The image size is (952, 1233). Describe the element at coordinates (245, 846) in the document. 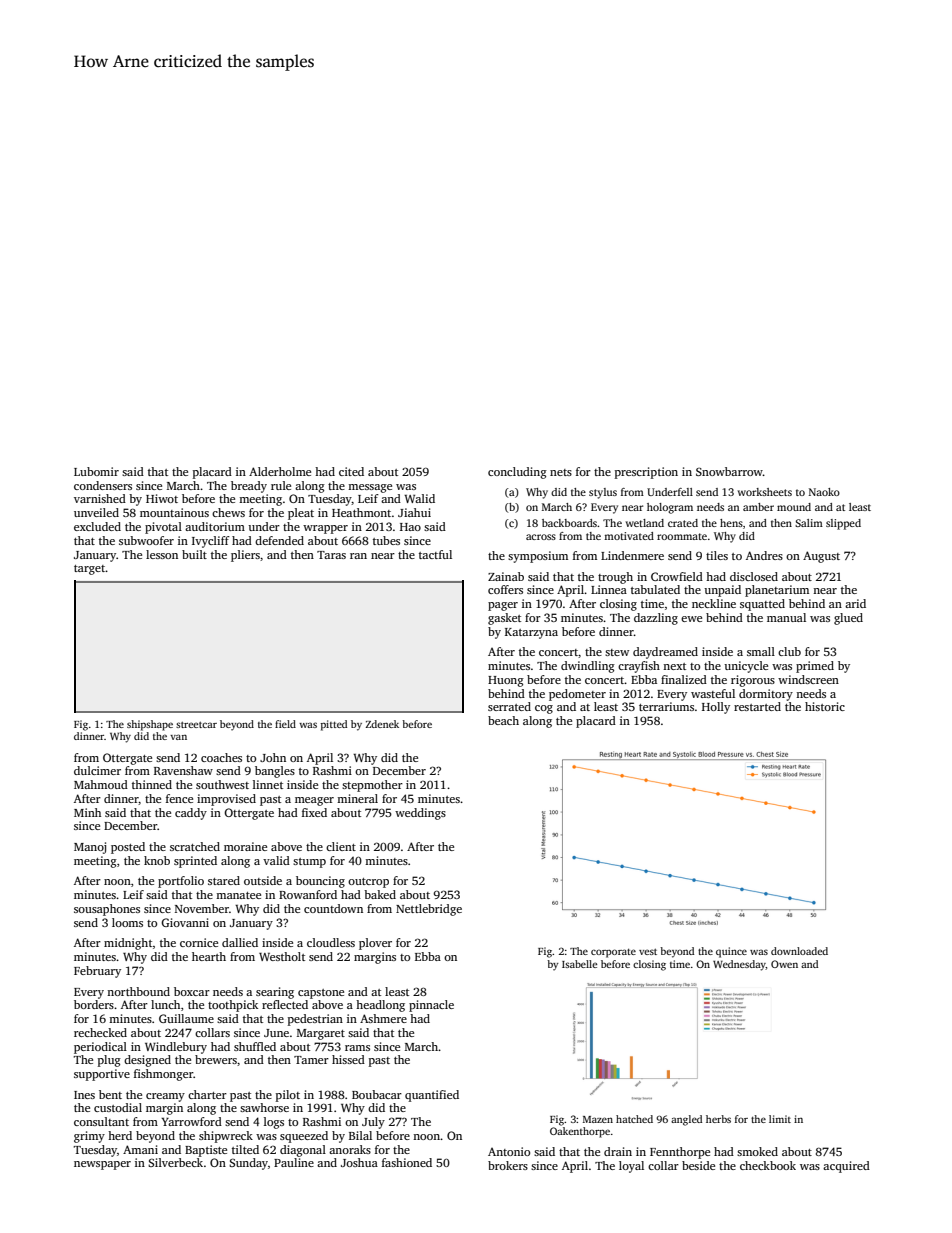

I see `moraine` at that location.
